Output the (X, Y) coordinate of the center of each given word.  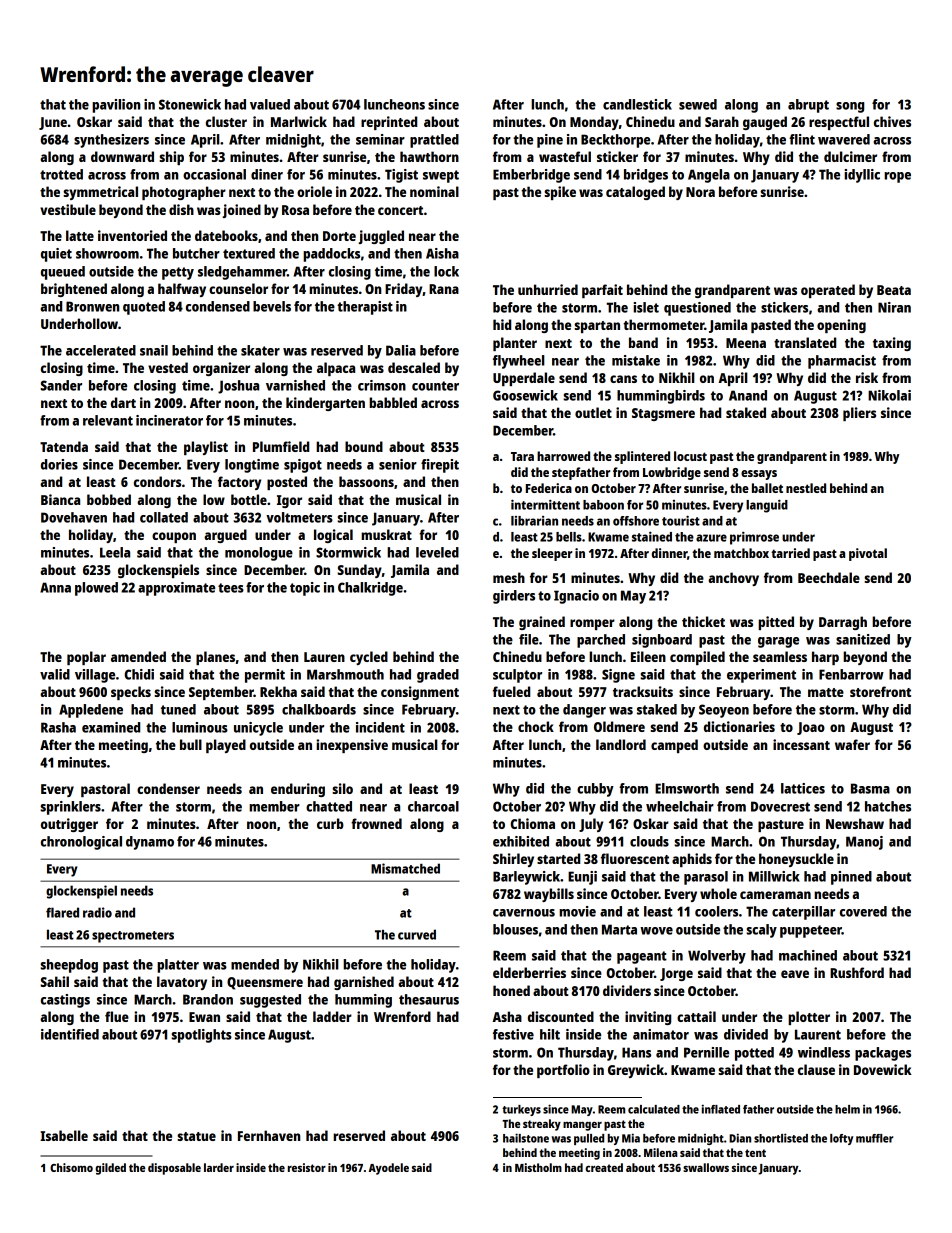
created (604, 1167)
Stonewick (190, 104)
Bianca (60, 499)
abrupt (808, 106)
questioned (697, 309)
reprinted (389, 123)
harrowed (563, 456)
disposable (174, 1169)
